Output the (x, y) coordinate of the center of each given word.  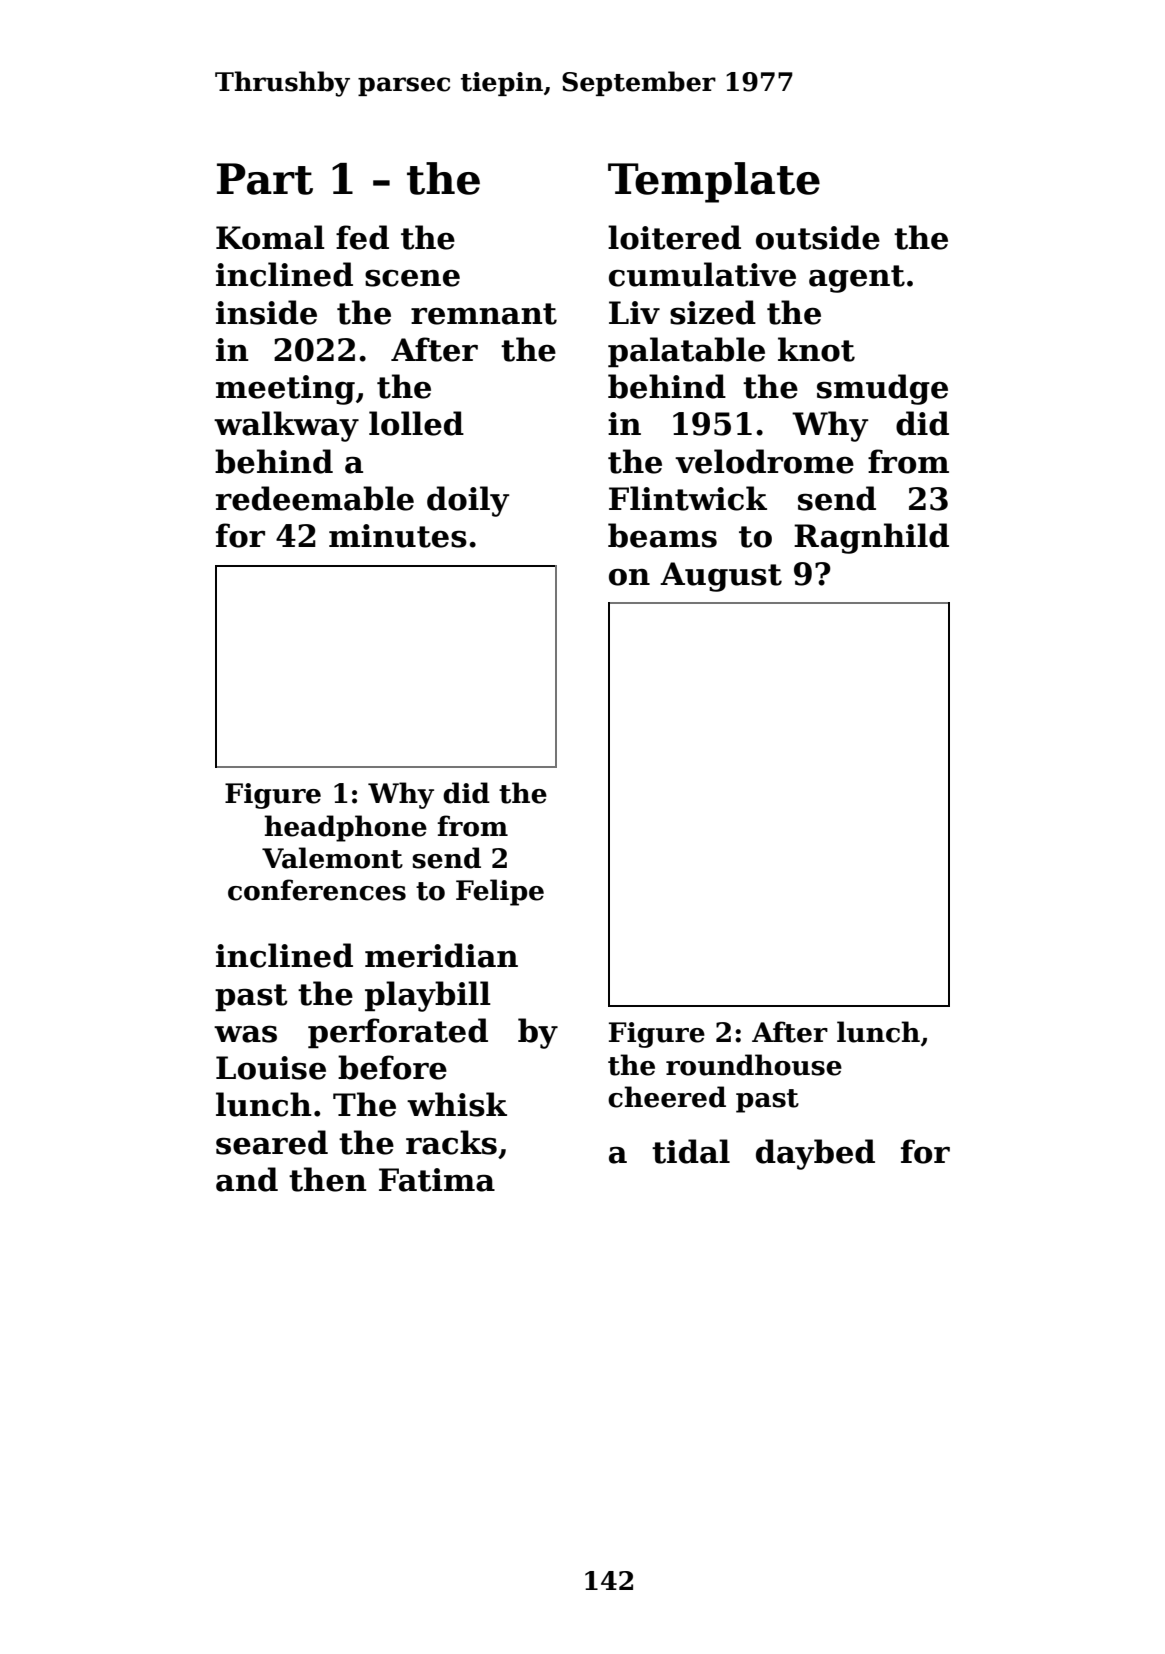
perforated (398, 1033)
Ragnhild (871, 538)
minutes (398, 536)
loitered (674, 237)
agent (857, 279)
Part (265, 179)
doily (468, 501)
